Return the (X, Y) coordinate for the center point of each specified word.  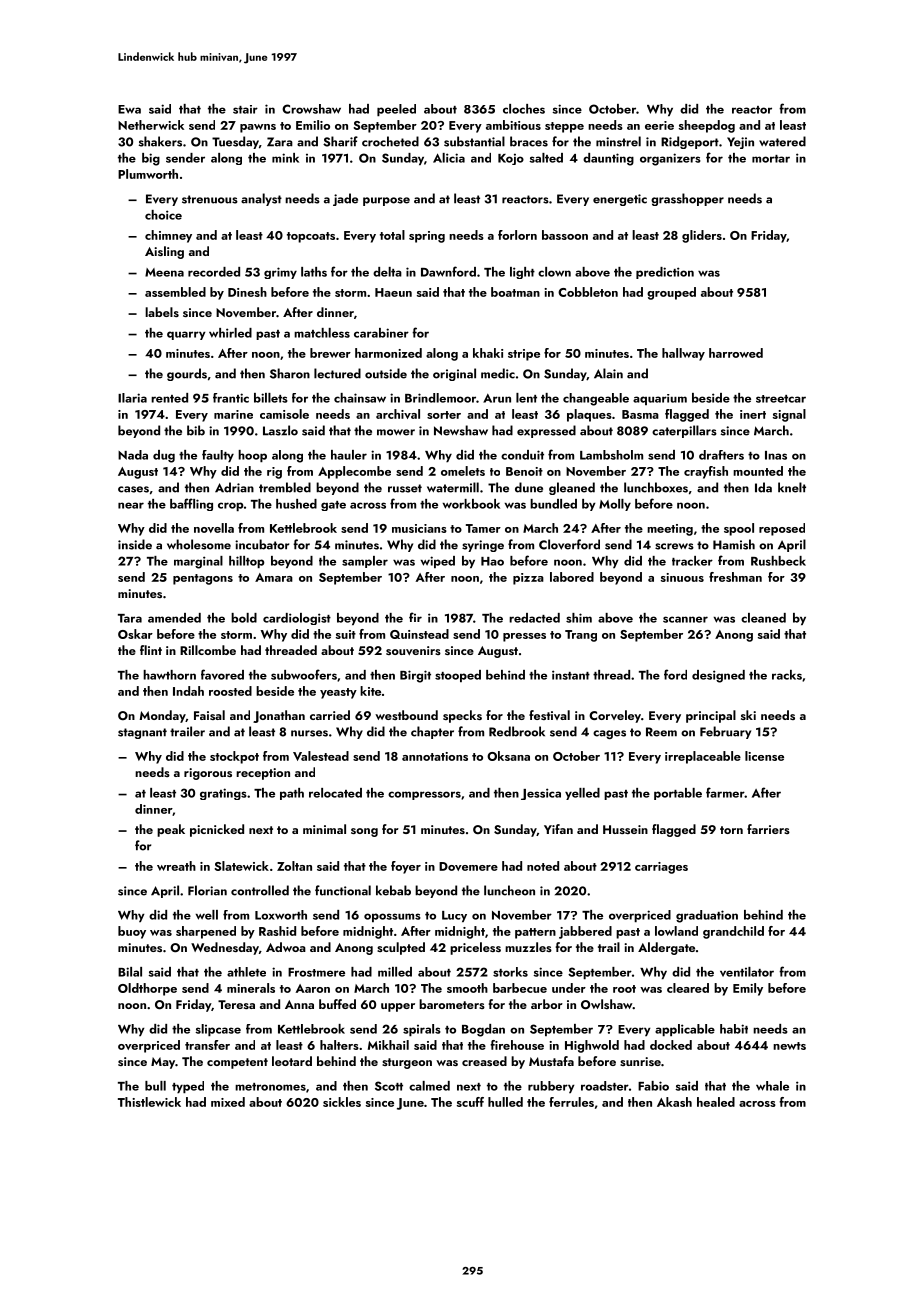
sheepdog (707, 126)
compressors (424, 795)
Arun (497, 398)
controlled (260, 890)
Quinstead (419, 634)
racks (787, 675)
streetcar (781, 399)
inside (135, 544)
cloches (524, 109)
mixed (228, 1102)
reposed (782, 529)
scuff (470, 1102)
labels (162, 312)
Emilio (313, 125)
